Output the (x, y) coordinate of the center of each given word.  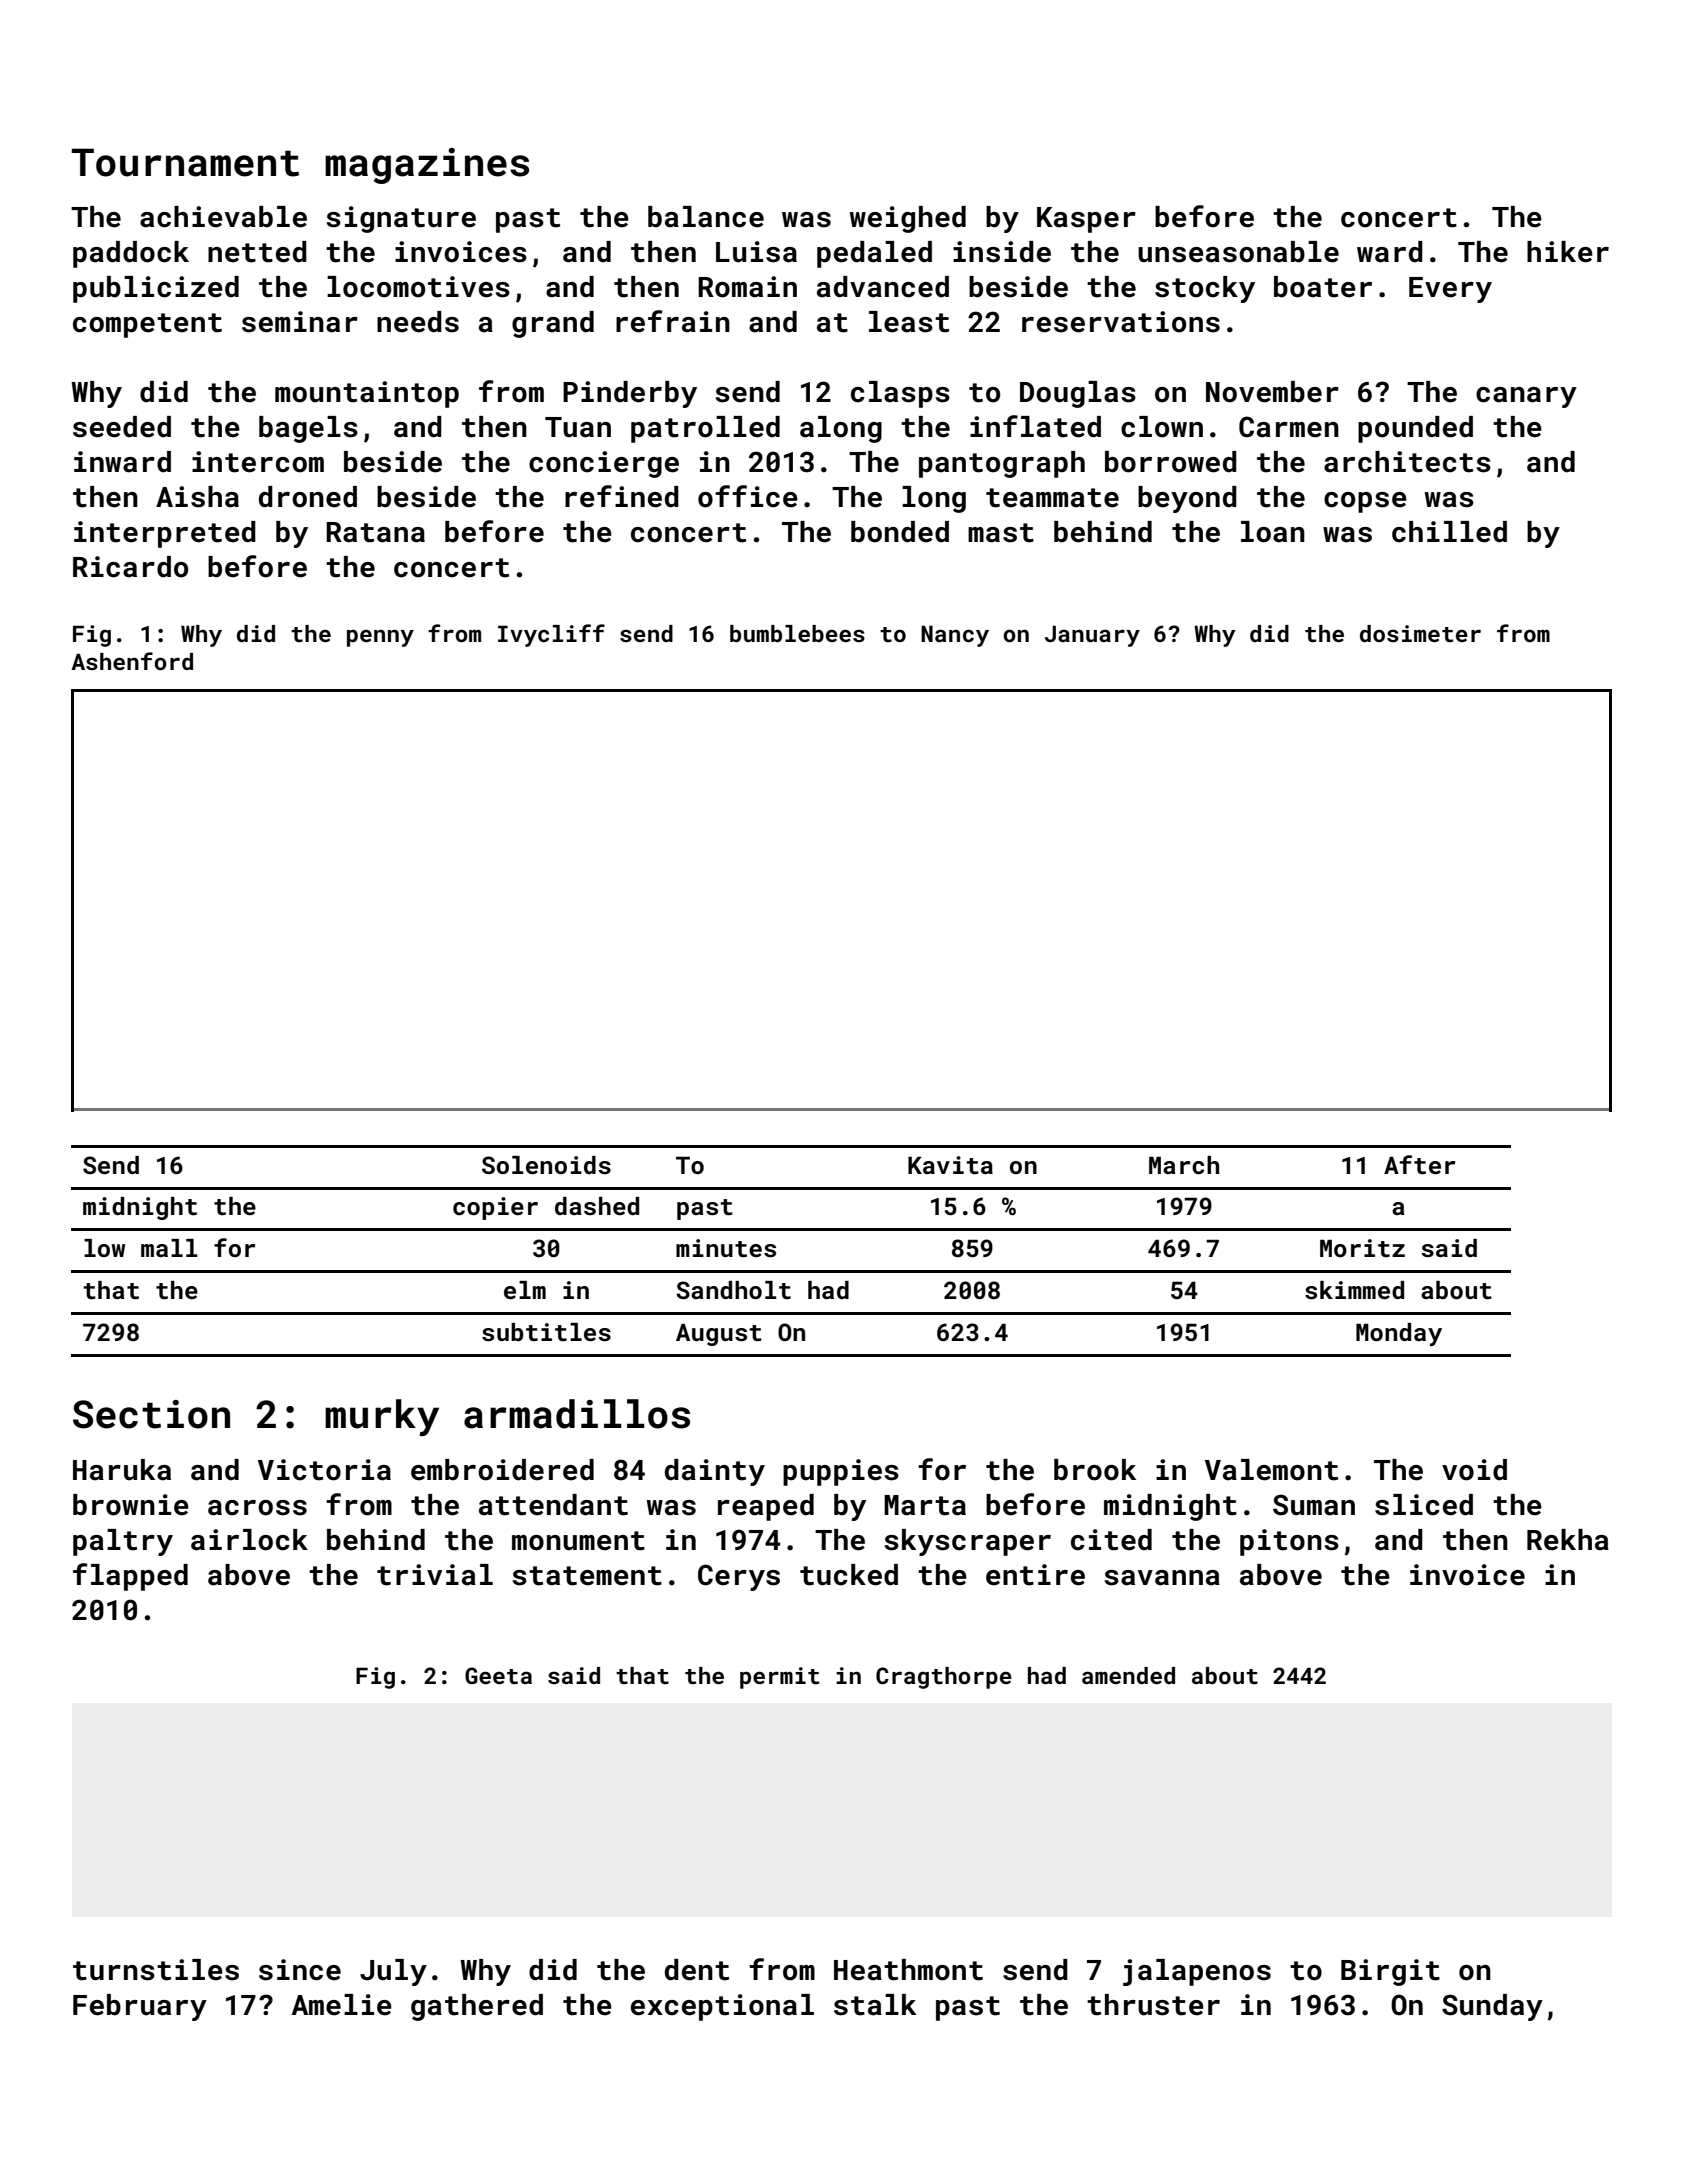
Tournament (185, 162)
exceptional (722, 2007)
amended (1128, 1675)
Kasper (1086, 220)
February (140, 2007)
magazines (427, 166)
